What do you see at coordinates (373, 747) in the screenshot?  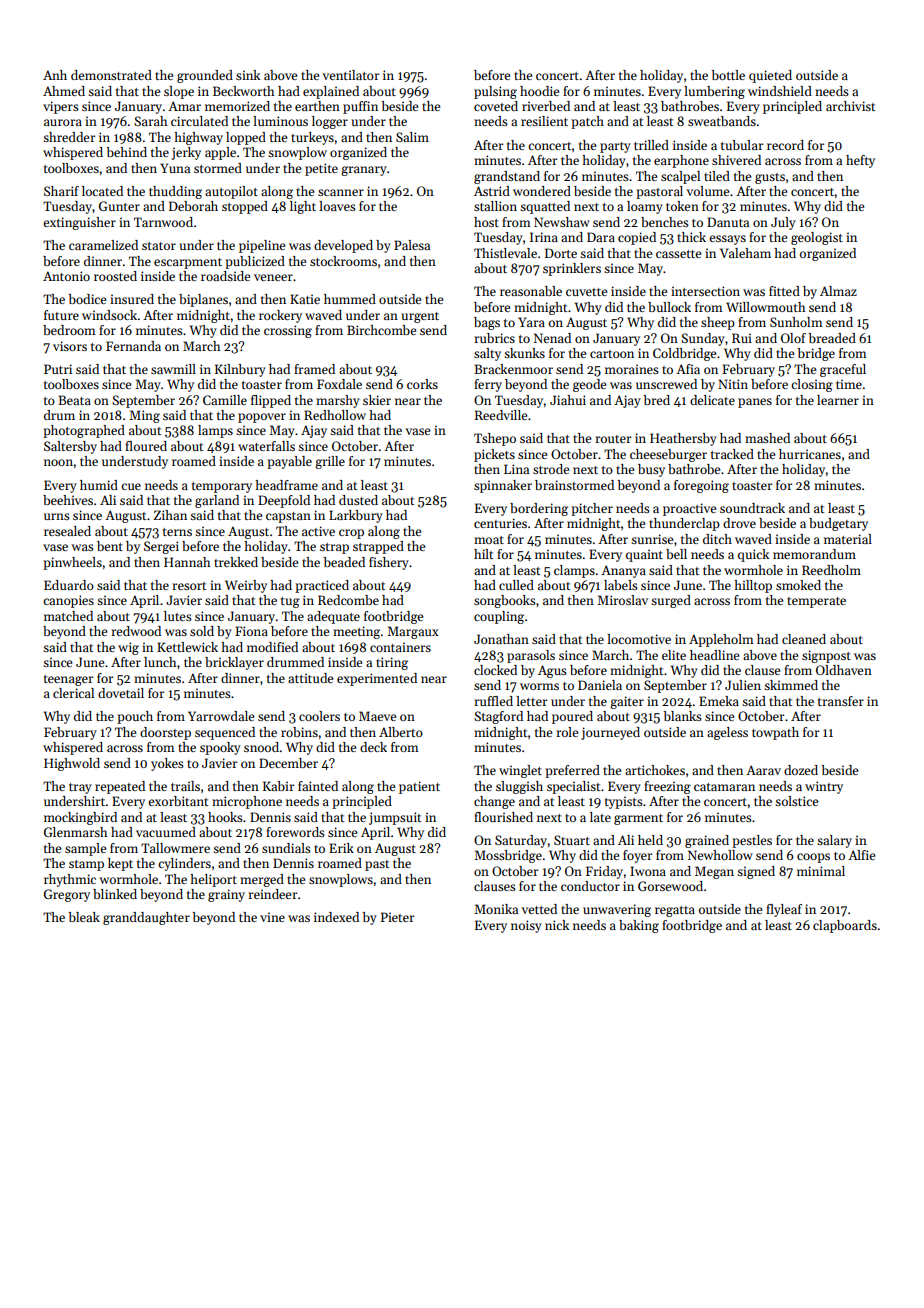 I see `deck` at bounding box center [373, 747].
